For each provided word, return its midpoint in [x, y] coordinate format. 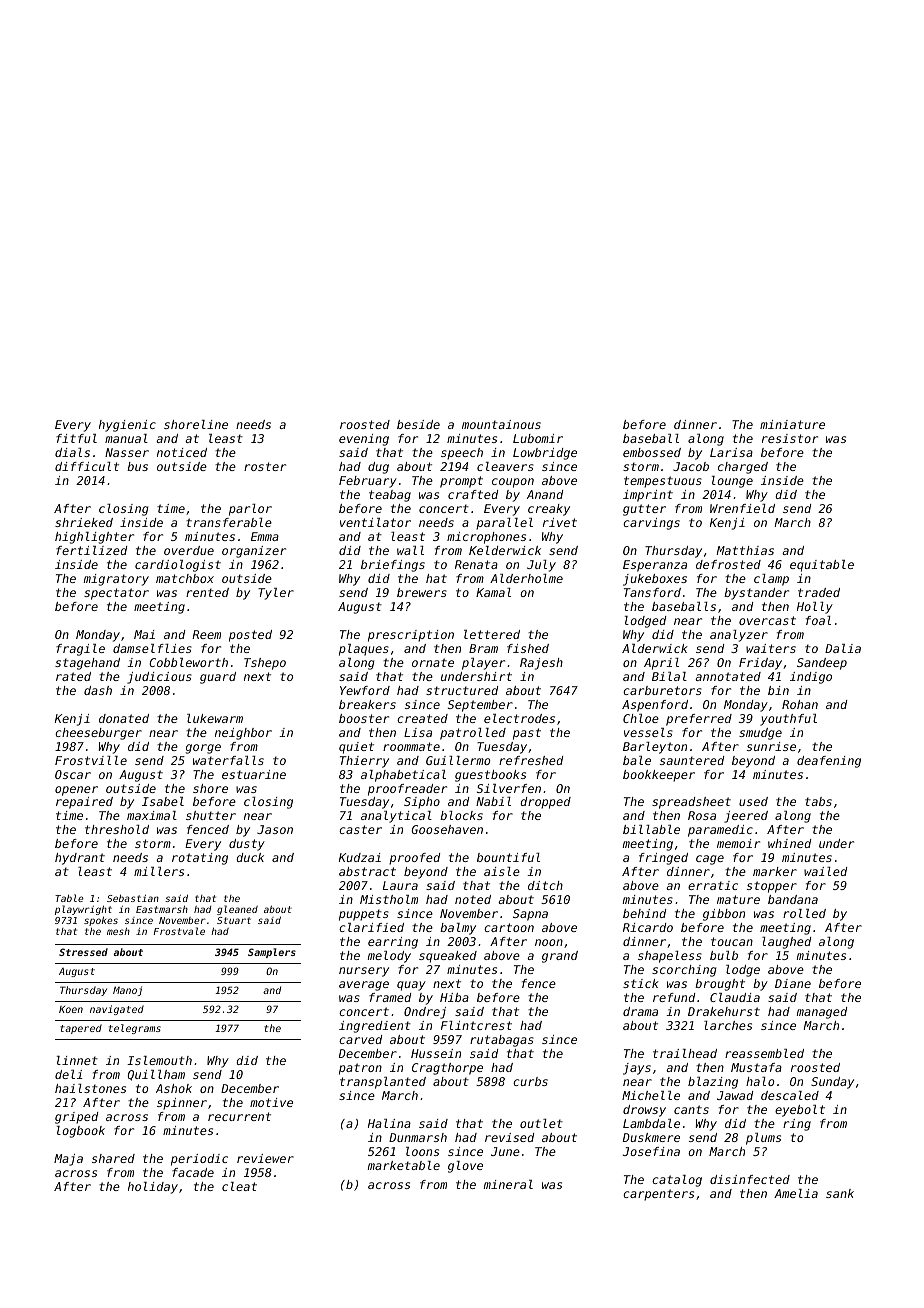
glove [465, 1167]
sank [840, 1193]
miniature [792, 424]
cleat [239, 1186]
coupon [513, 483]
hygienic [127, 426]
